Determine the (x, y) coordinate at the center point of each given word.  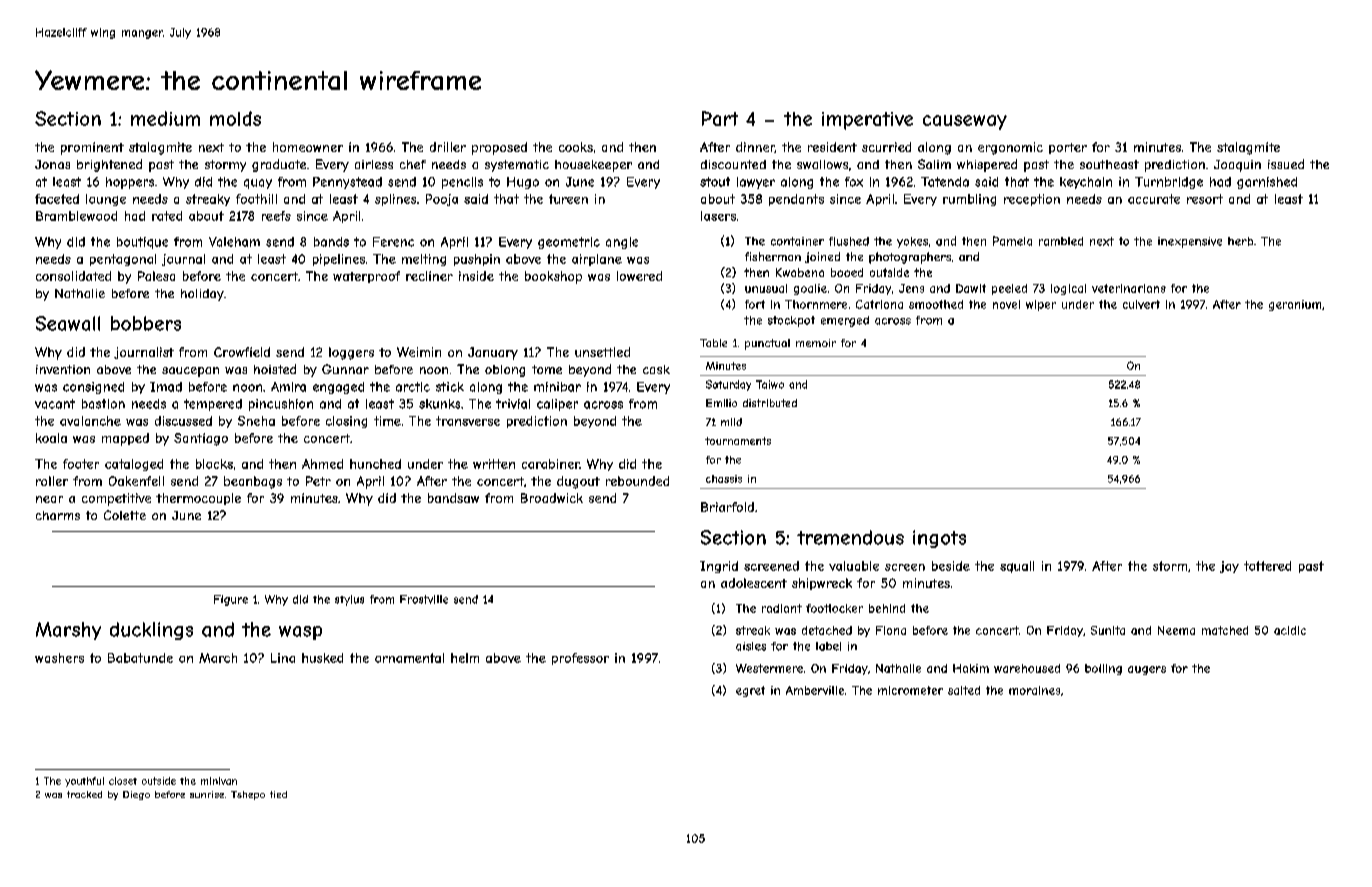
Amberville (815, 690)
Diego (136, 795)
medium (165, 118)
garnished (1267, 183)
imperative (867, 121)
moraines (1034, 690)
